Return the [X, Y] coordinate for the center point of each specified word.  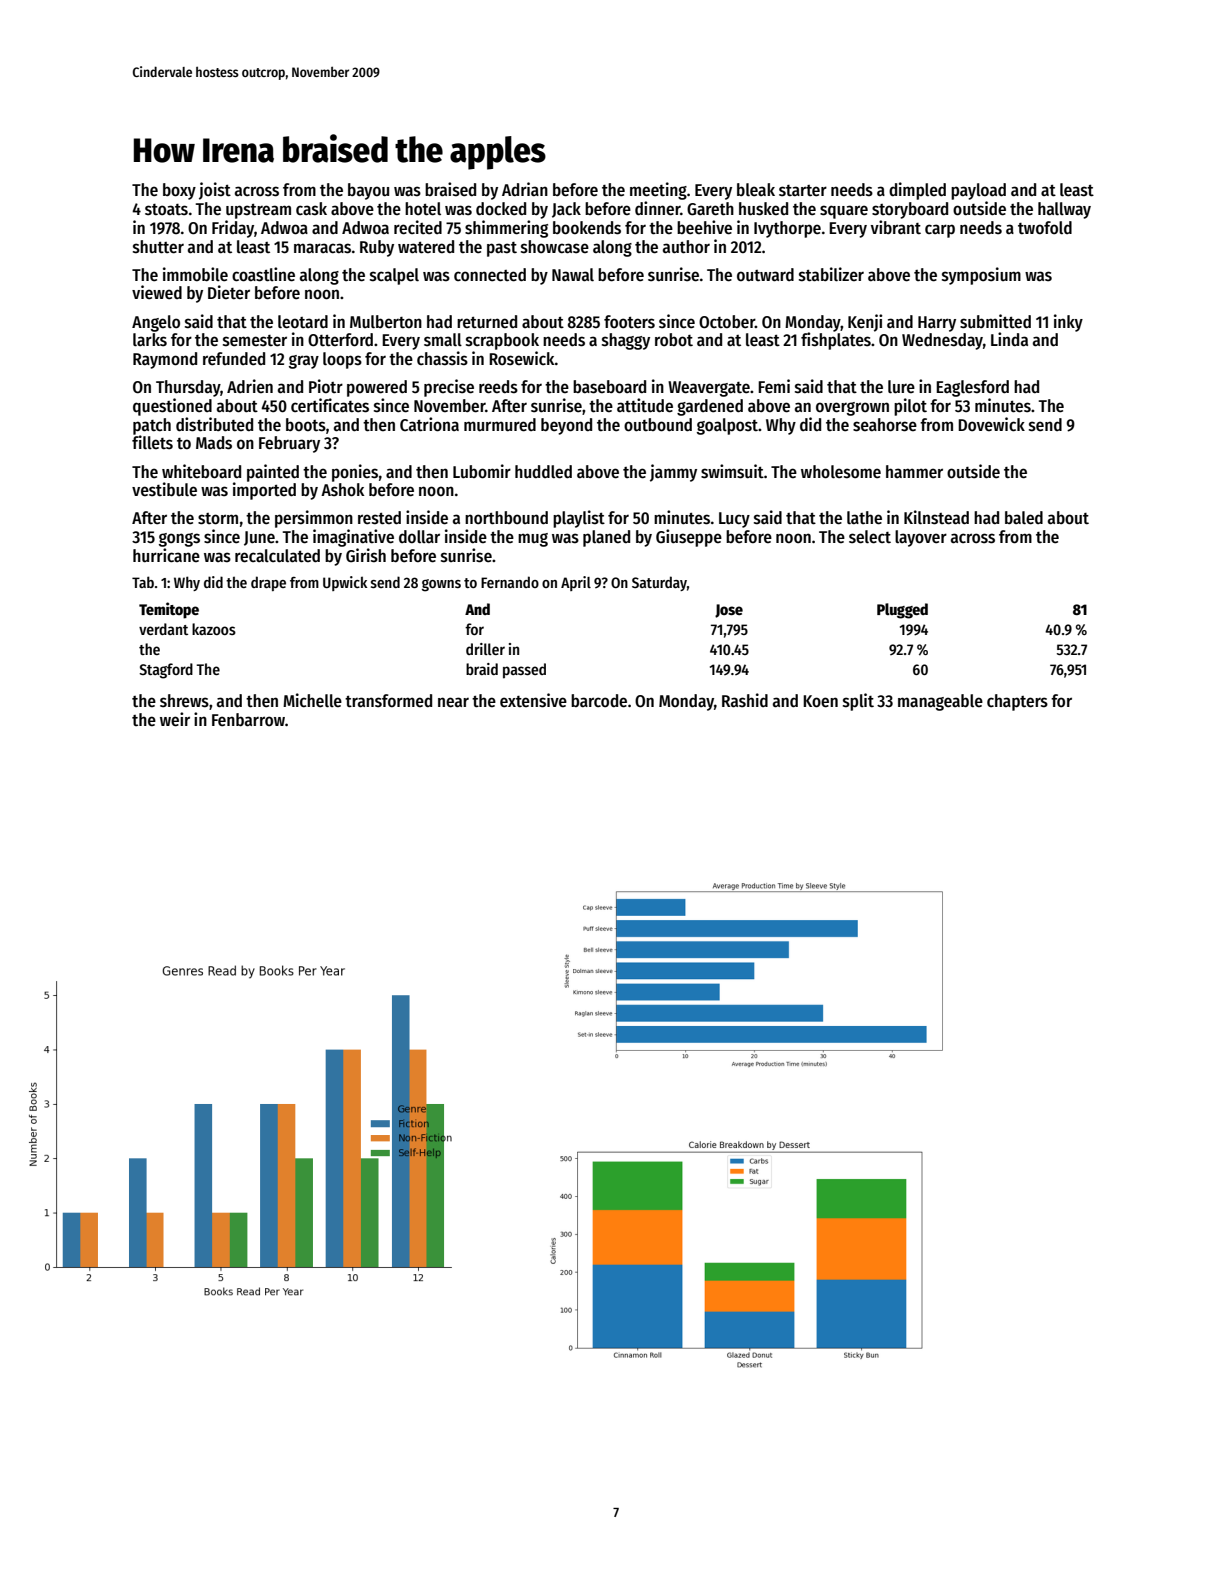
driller [485, 649]
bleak [756, 190]
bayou [368, 191]
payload [978, 191]
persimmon [314, 519]
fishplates [836, 341]
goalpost [728, 426]
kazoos [214, 629]
